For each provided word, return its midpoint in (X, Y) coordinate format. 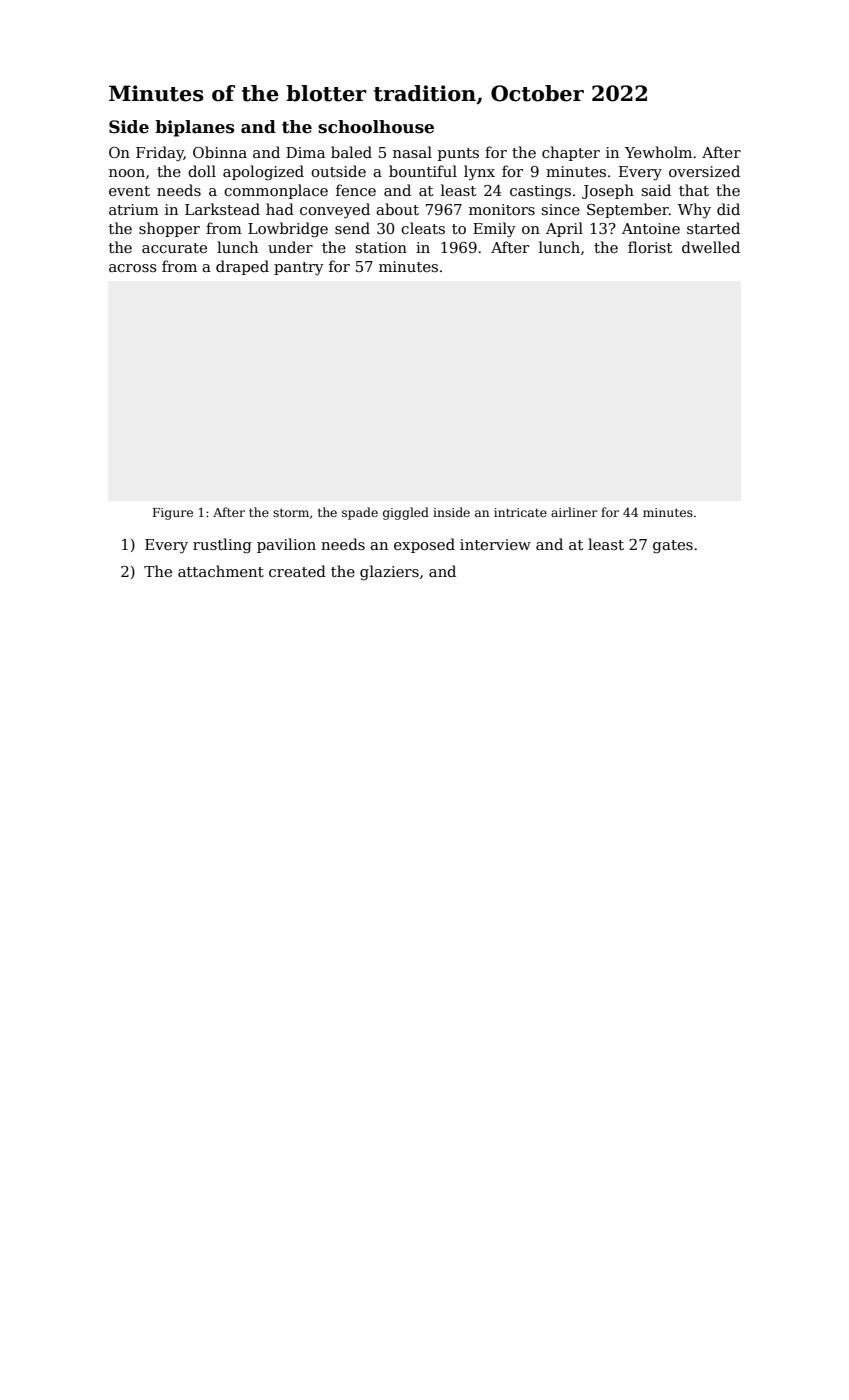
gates (673, 547)
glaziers (389, 573)
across (133, 268)
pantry (299, 268)
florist (650, 247)
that (694, 190)
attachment (221, 571)
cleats (423, 228)
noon (127, 173)
